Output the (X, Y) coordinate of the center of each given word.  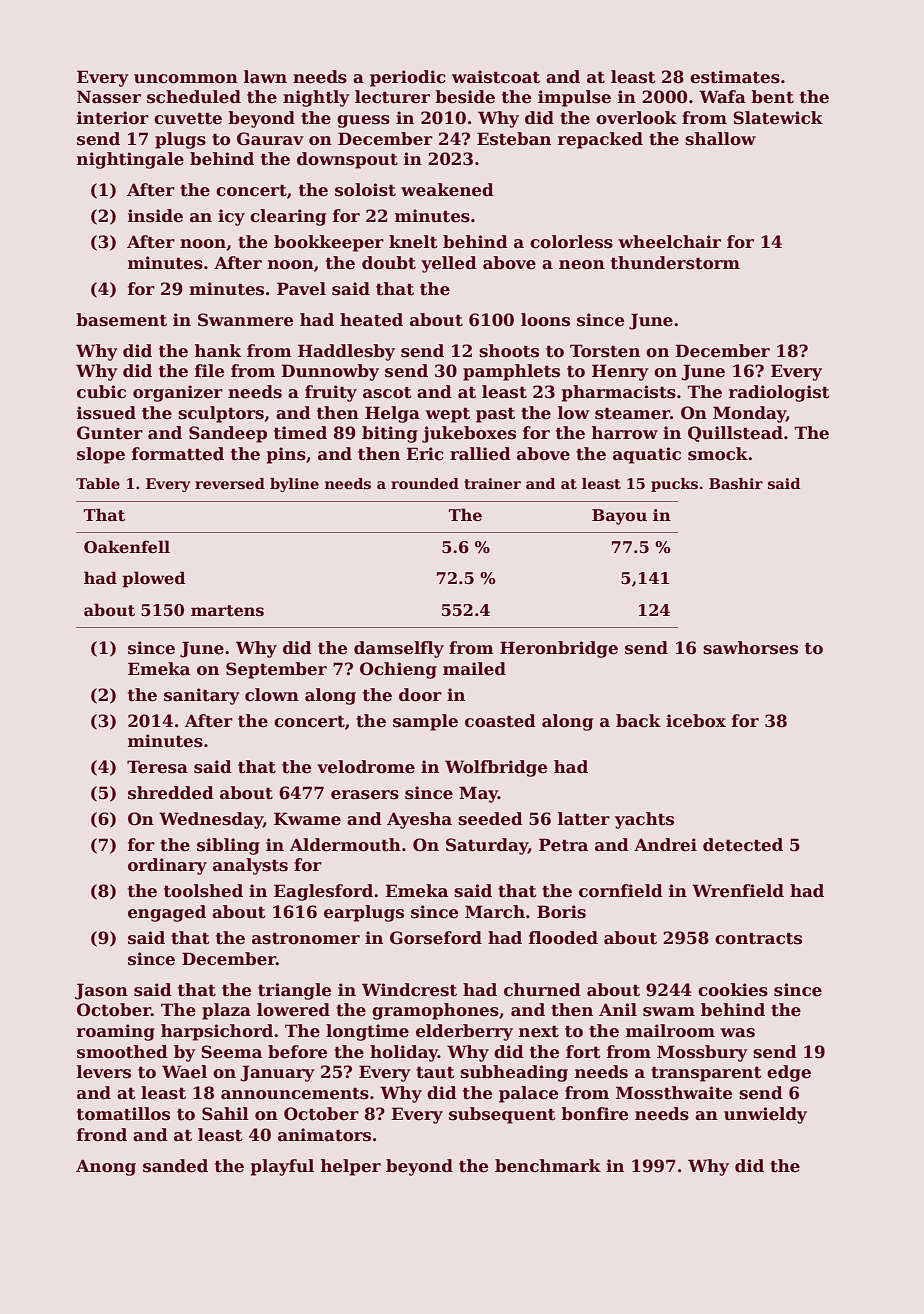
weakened (447, 190)
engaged (167, 913)
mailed (474, 669)
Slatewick (778, 118)
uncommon (186, 79)
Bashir (736, 483)
